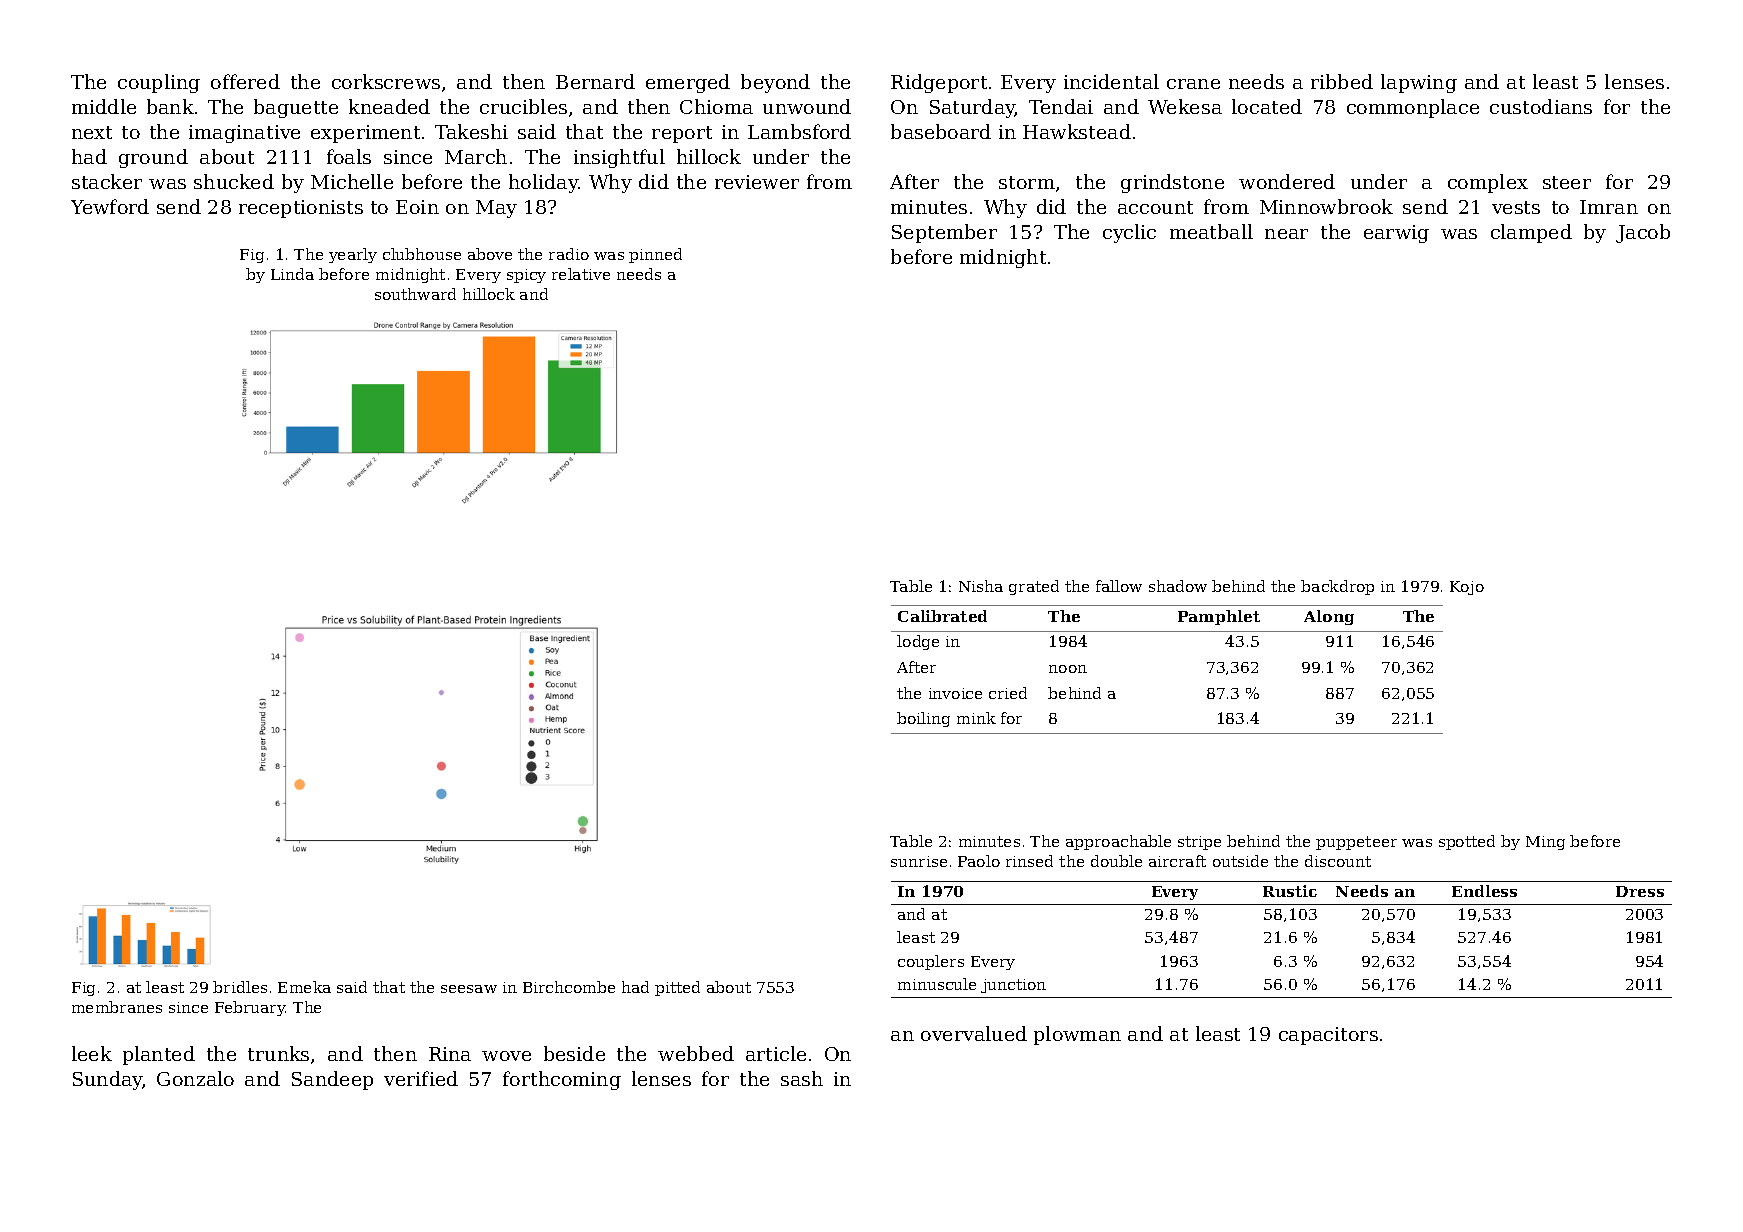 Image resolution: width=1743 pixels, height=1232 pixels. I want to click on backdrop, so click(1337, 587).
